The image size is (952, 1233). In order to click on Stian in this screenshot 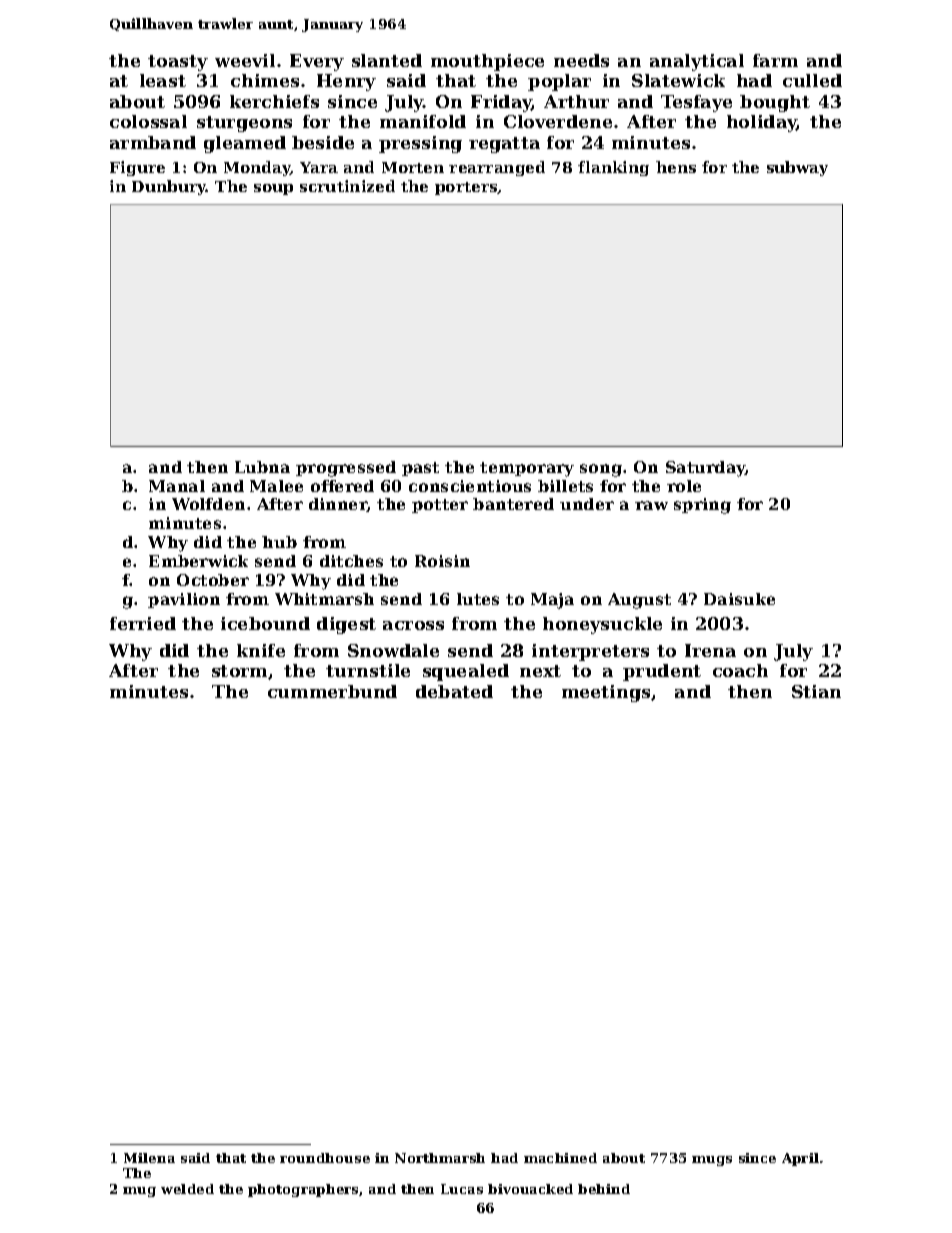, I will do `click(816, 691)`.
